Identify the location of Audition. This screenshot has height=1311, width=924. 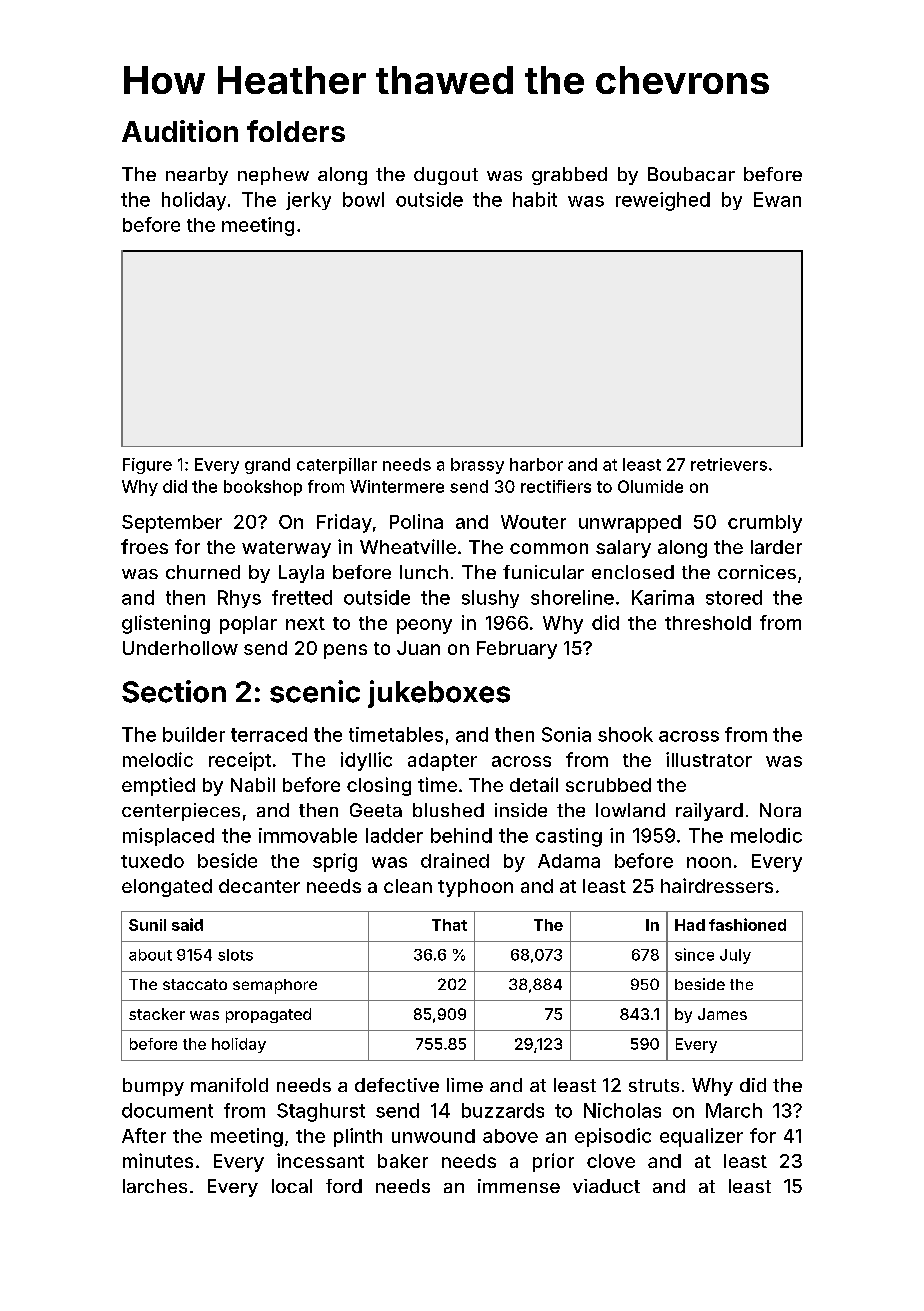
(180, 131).
